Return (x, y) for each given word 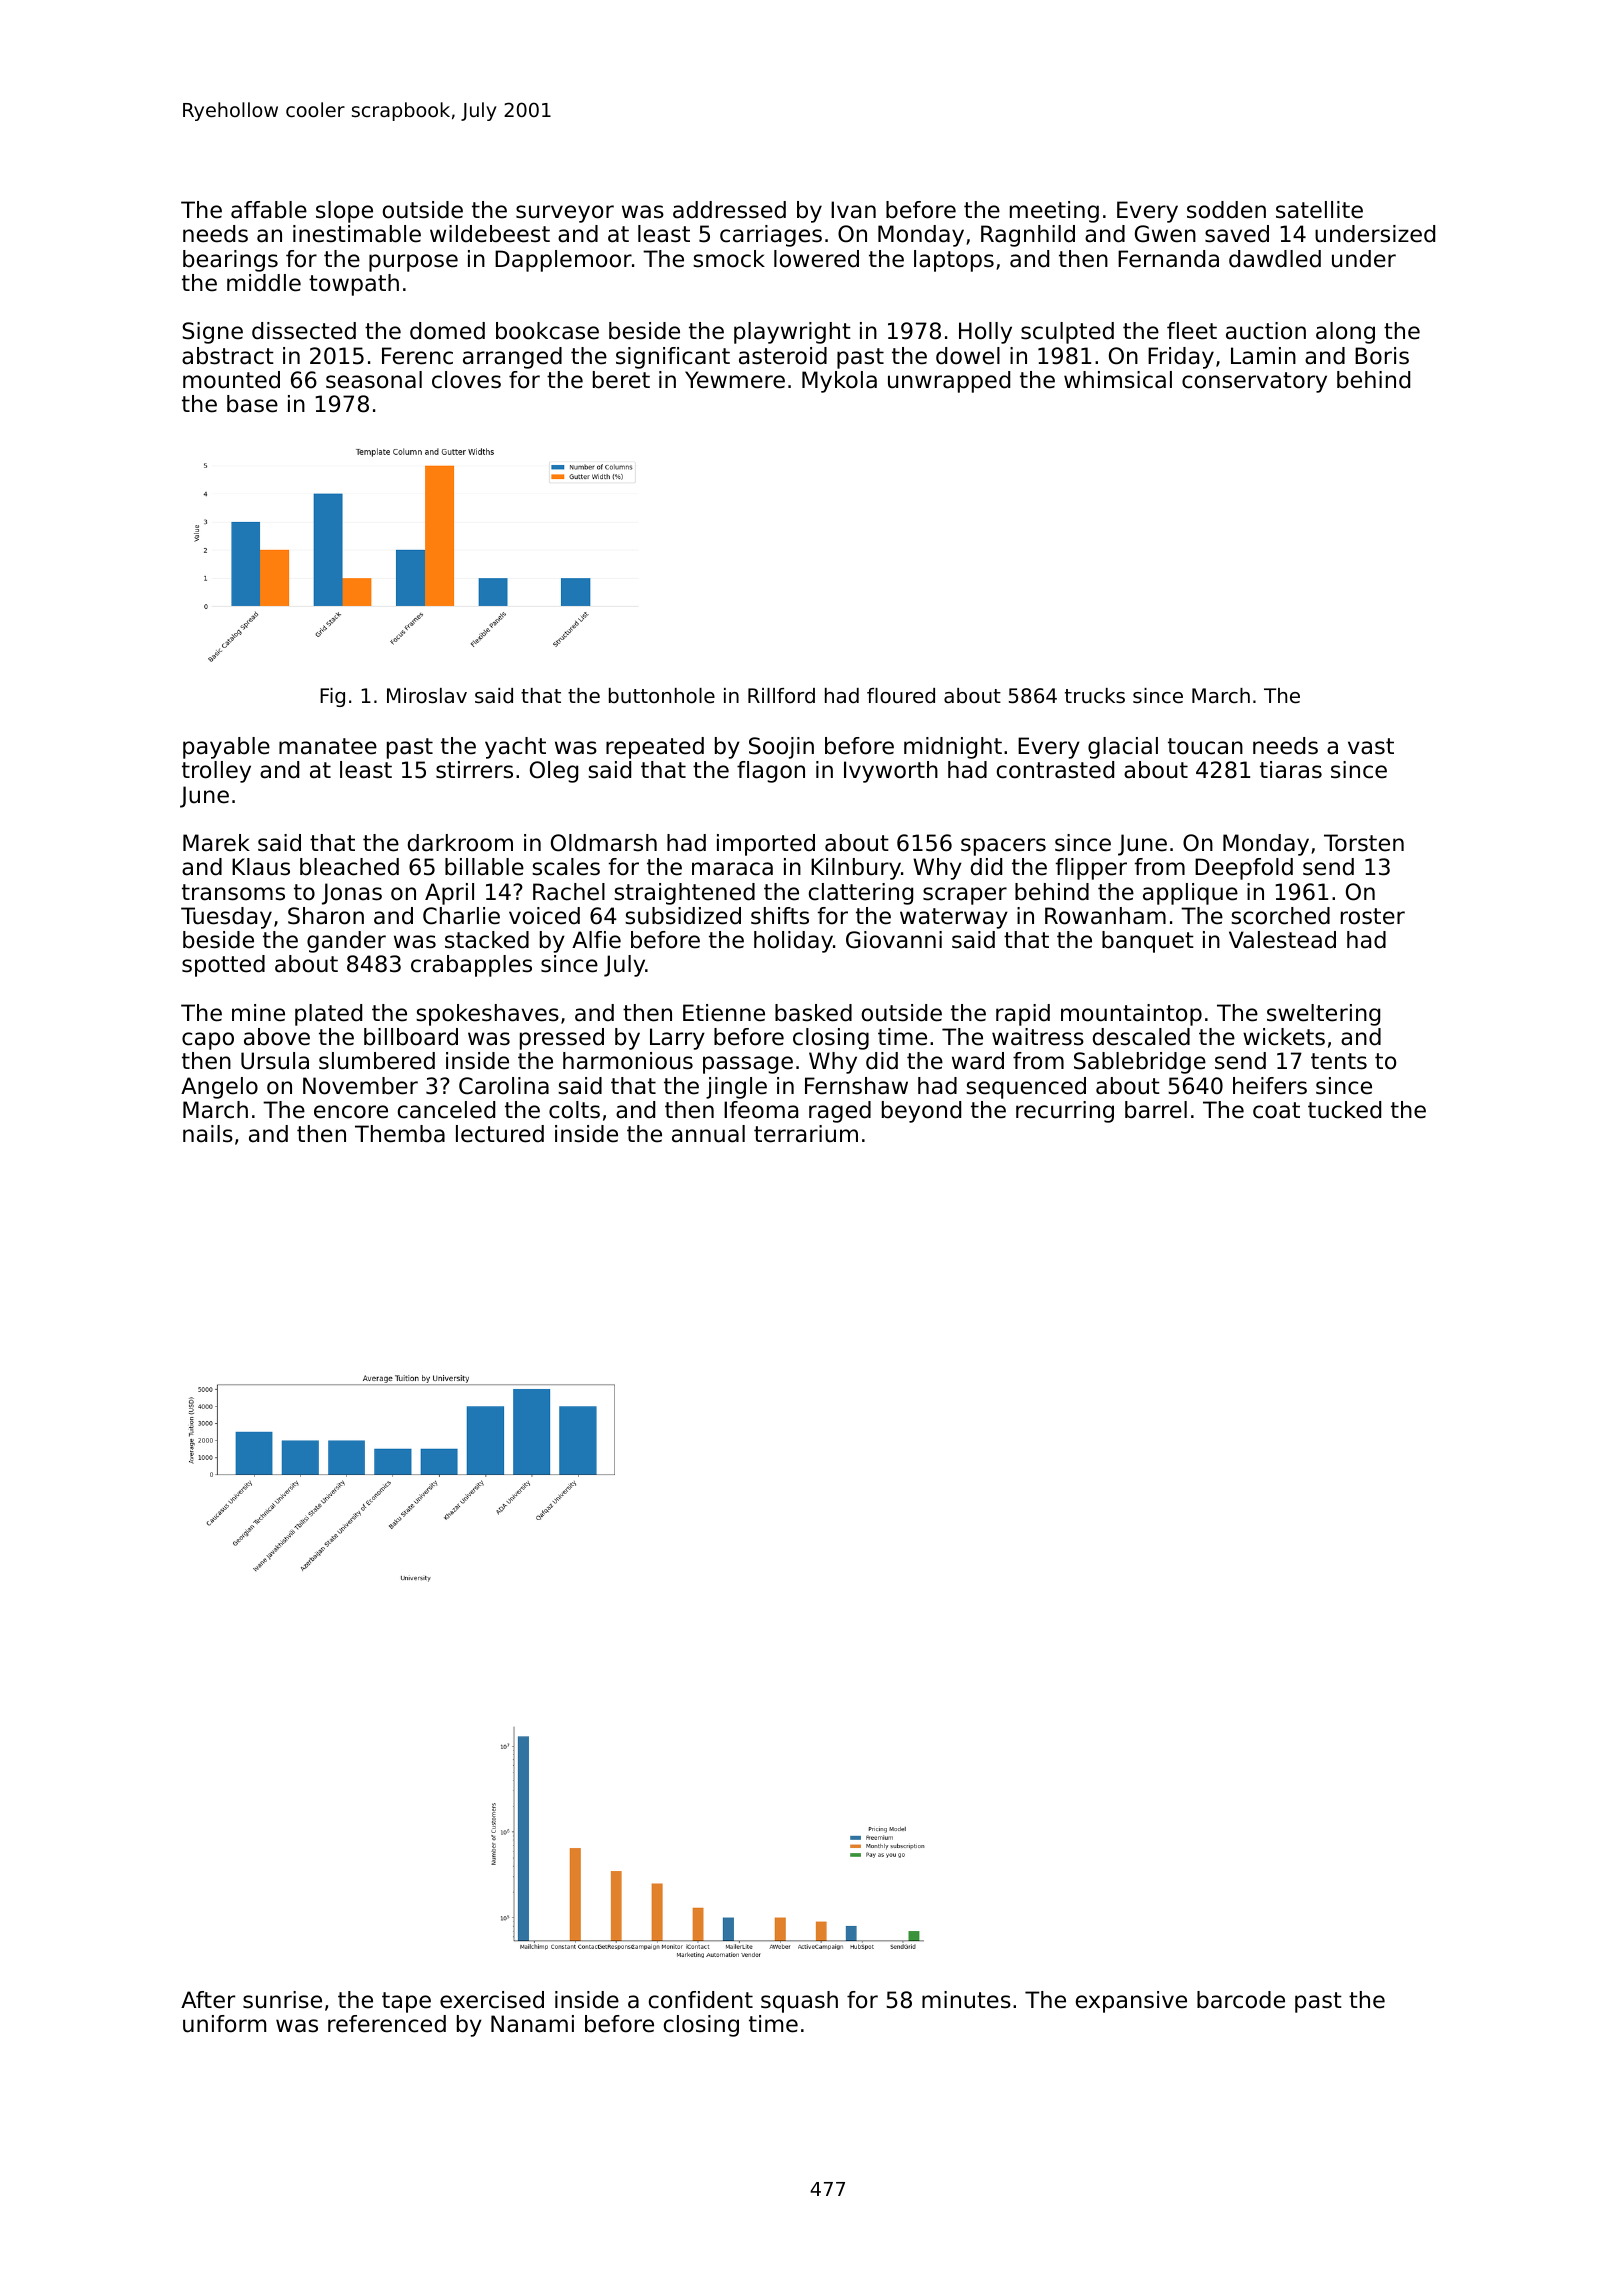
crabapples (471, 966)
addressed (729, 210)
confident (701, 2000)
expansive (1131, 2002)
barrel (1156, 1110)
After (208, 2000)
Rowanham (1105, 916)
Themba (400, 1134)
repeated (655, 748)
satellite (1319, 210)
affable (269, 210)
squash (799, 2002)
